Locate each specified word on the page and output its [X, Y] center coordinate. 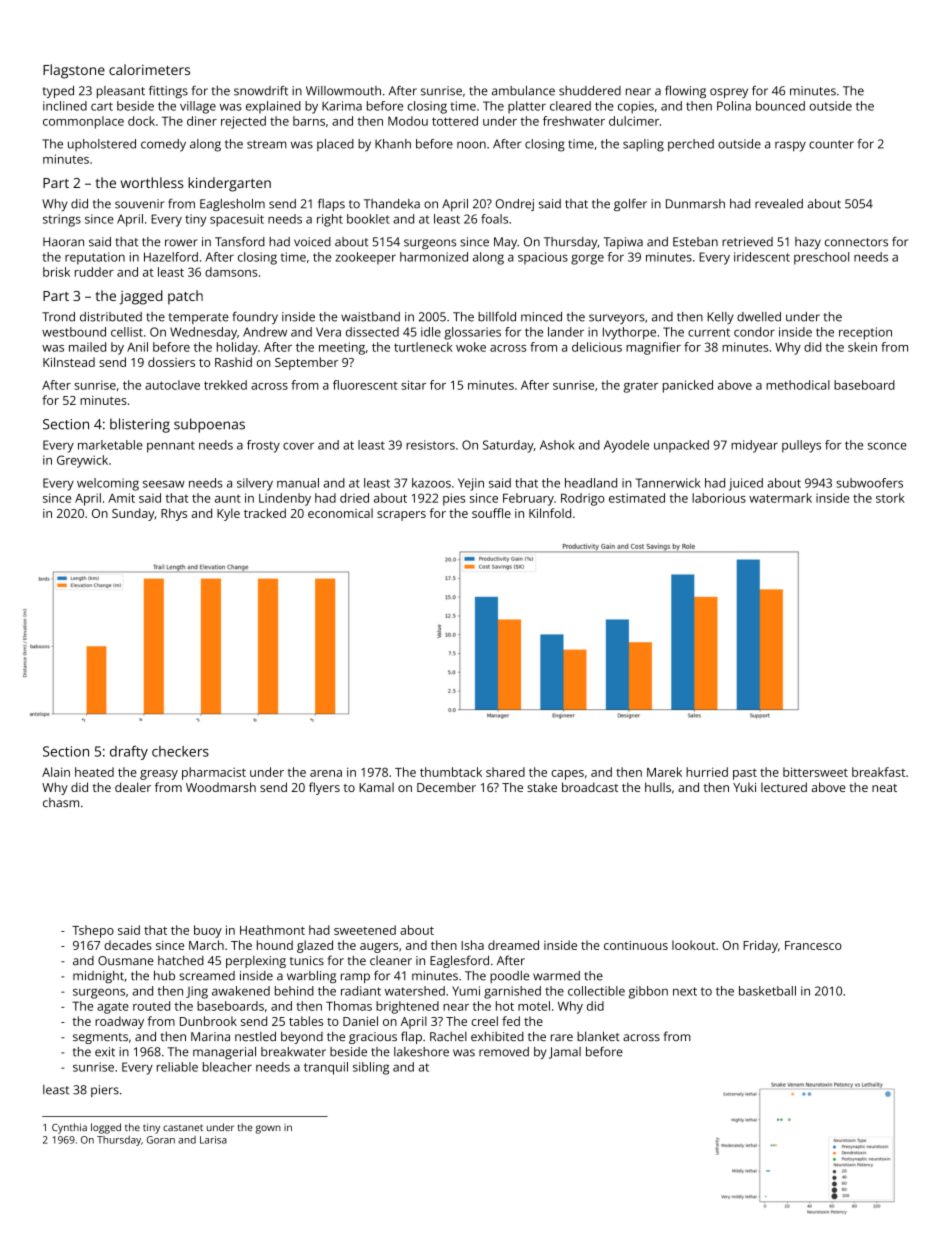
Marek [664, 772]
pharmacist [214, 773]
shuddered [590, 91]
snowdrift [261, 91]
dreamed [513, 945]
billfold [497, 317]
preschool [821, 258]
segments [100, 1038]
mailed [87, 347]
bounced [780, 106]
